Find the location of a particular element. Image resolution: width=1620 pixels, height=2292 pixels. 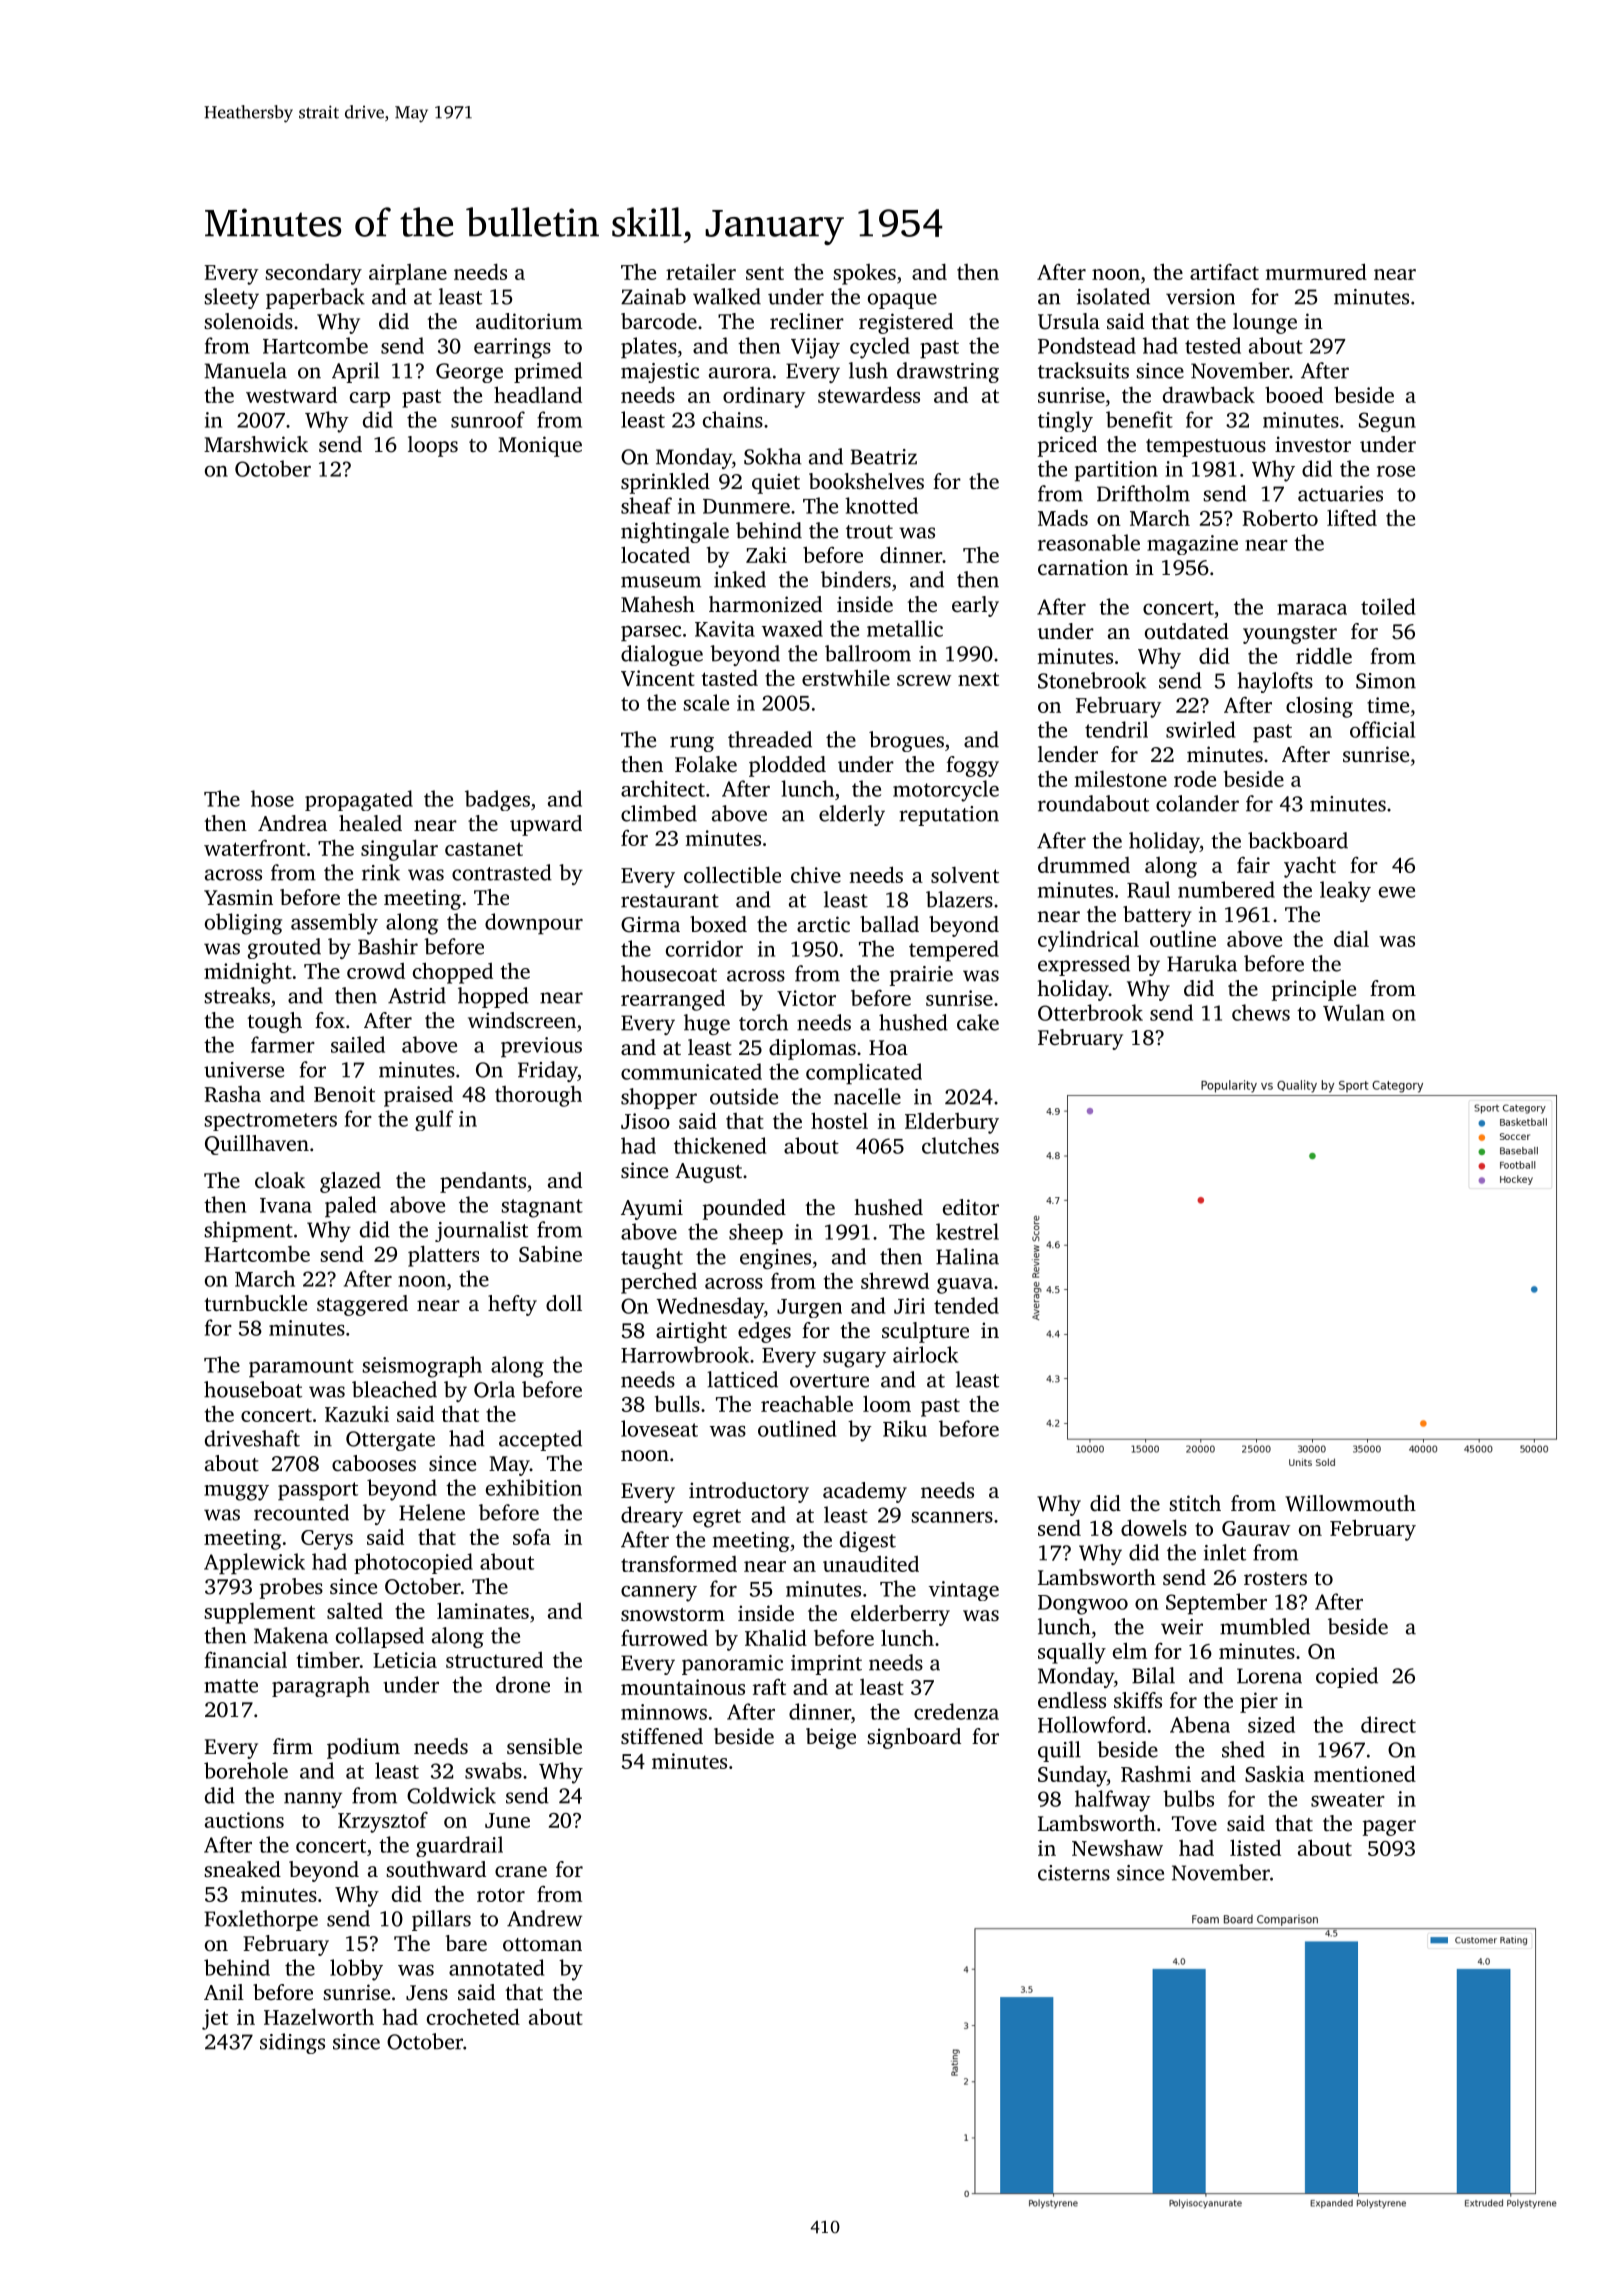

mentioned is located at coordinates (1365, 1773).
